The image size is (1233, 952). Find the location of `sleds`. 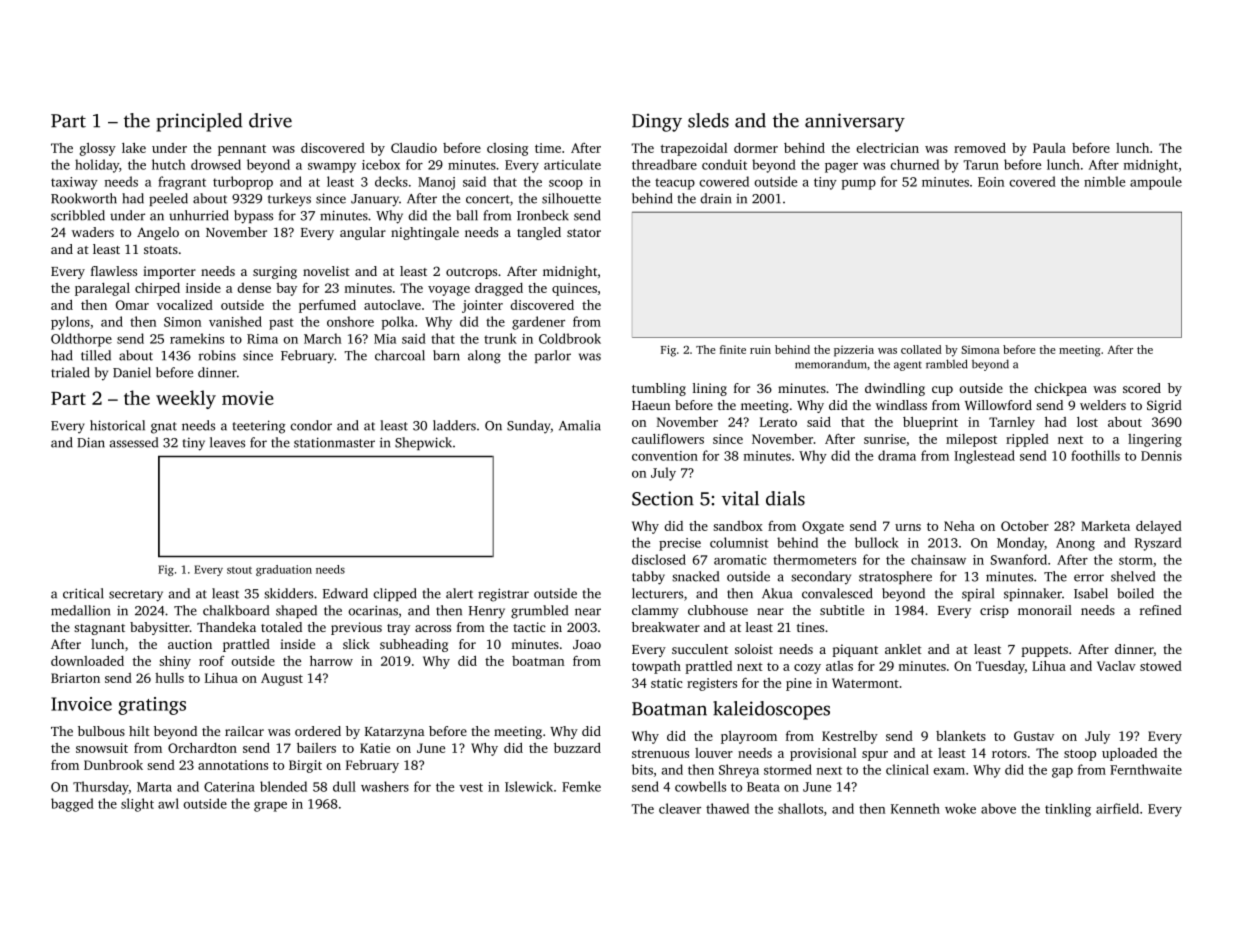

sleds is located at coordinates (708, 120).
